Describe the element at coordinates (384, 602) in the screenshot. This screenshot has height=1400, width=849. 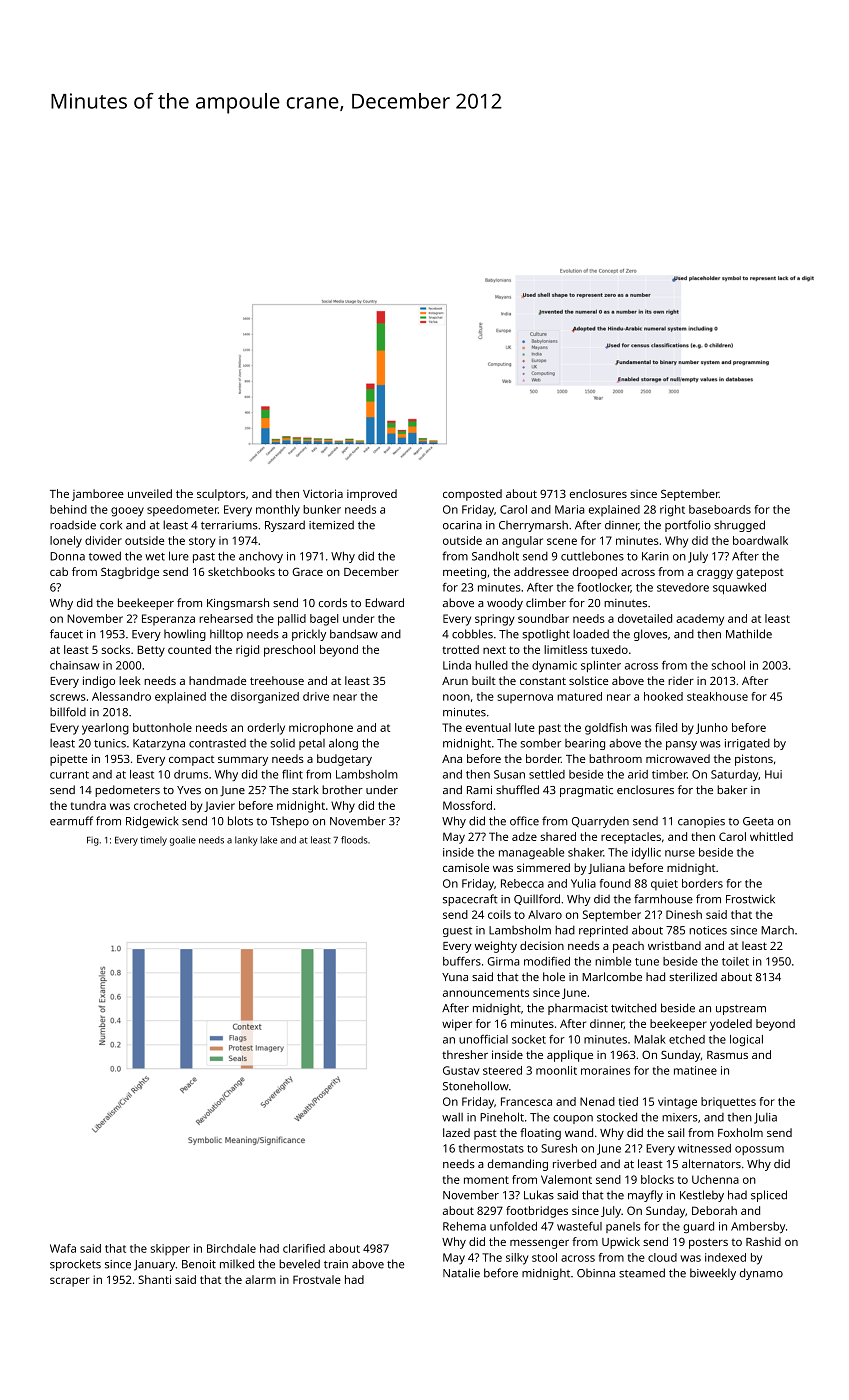
I see `Edward` at that location.
